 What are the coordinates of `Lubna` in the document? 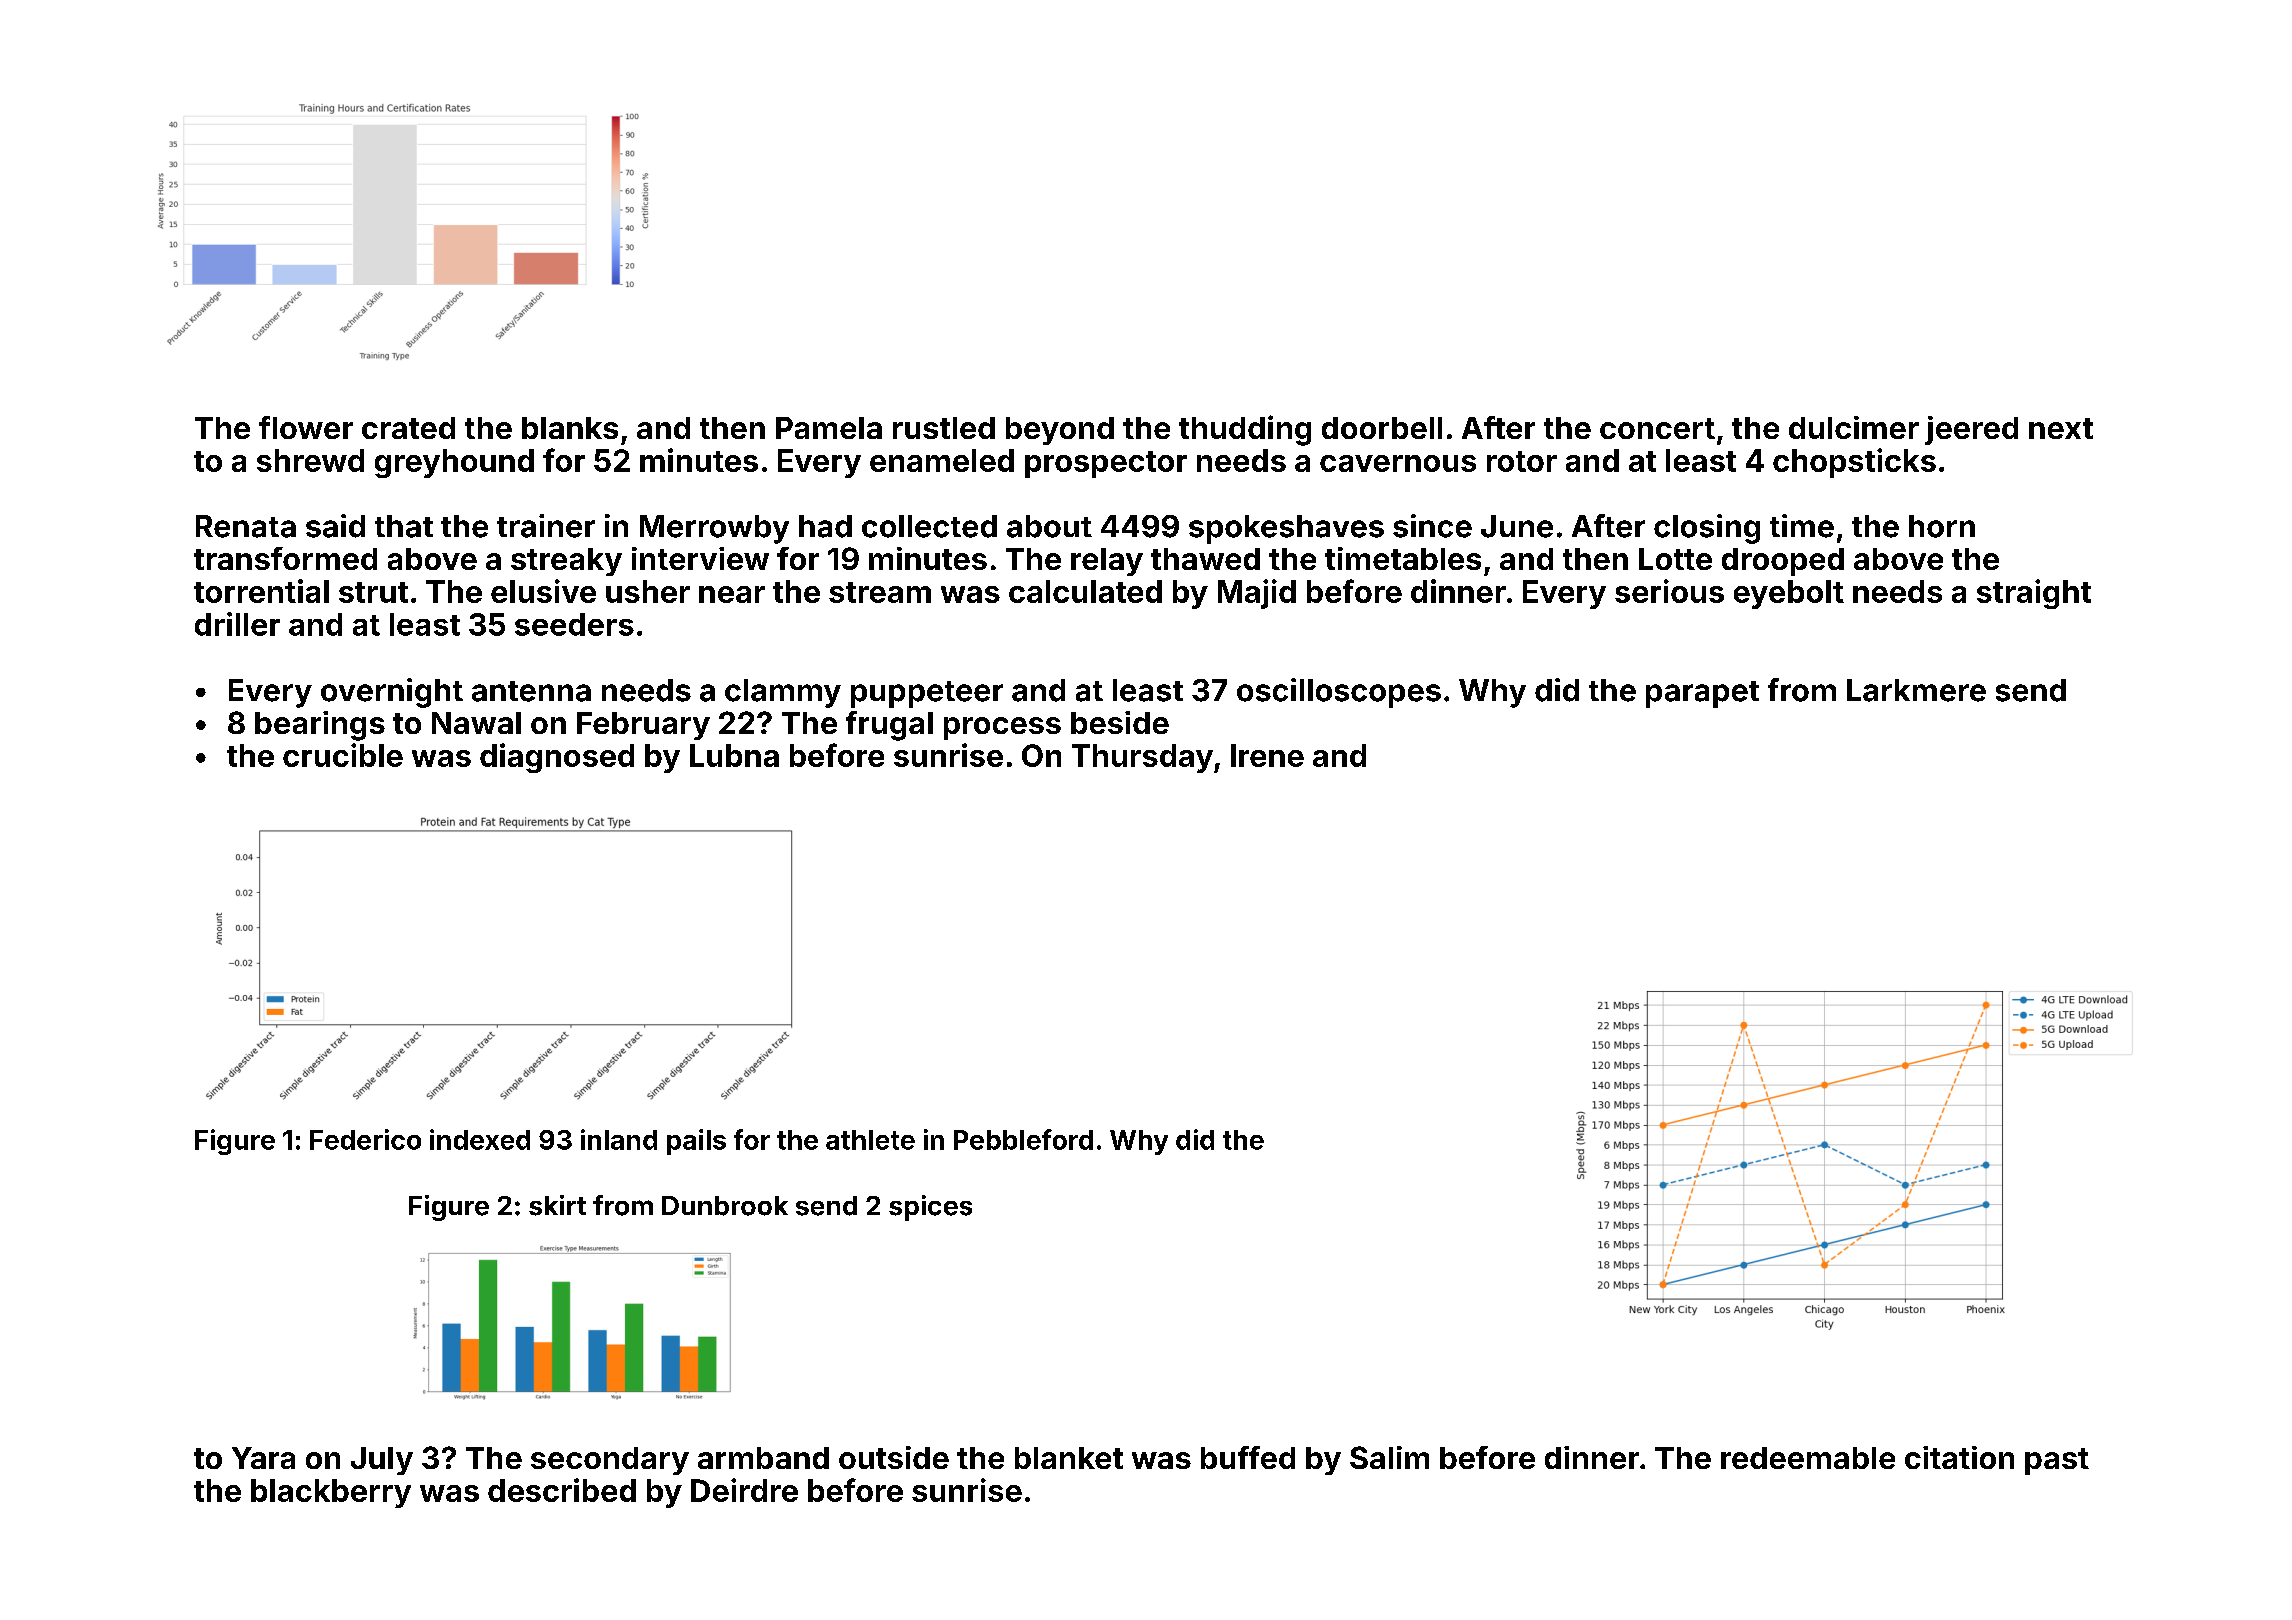 It's located at (734, 755).
